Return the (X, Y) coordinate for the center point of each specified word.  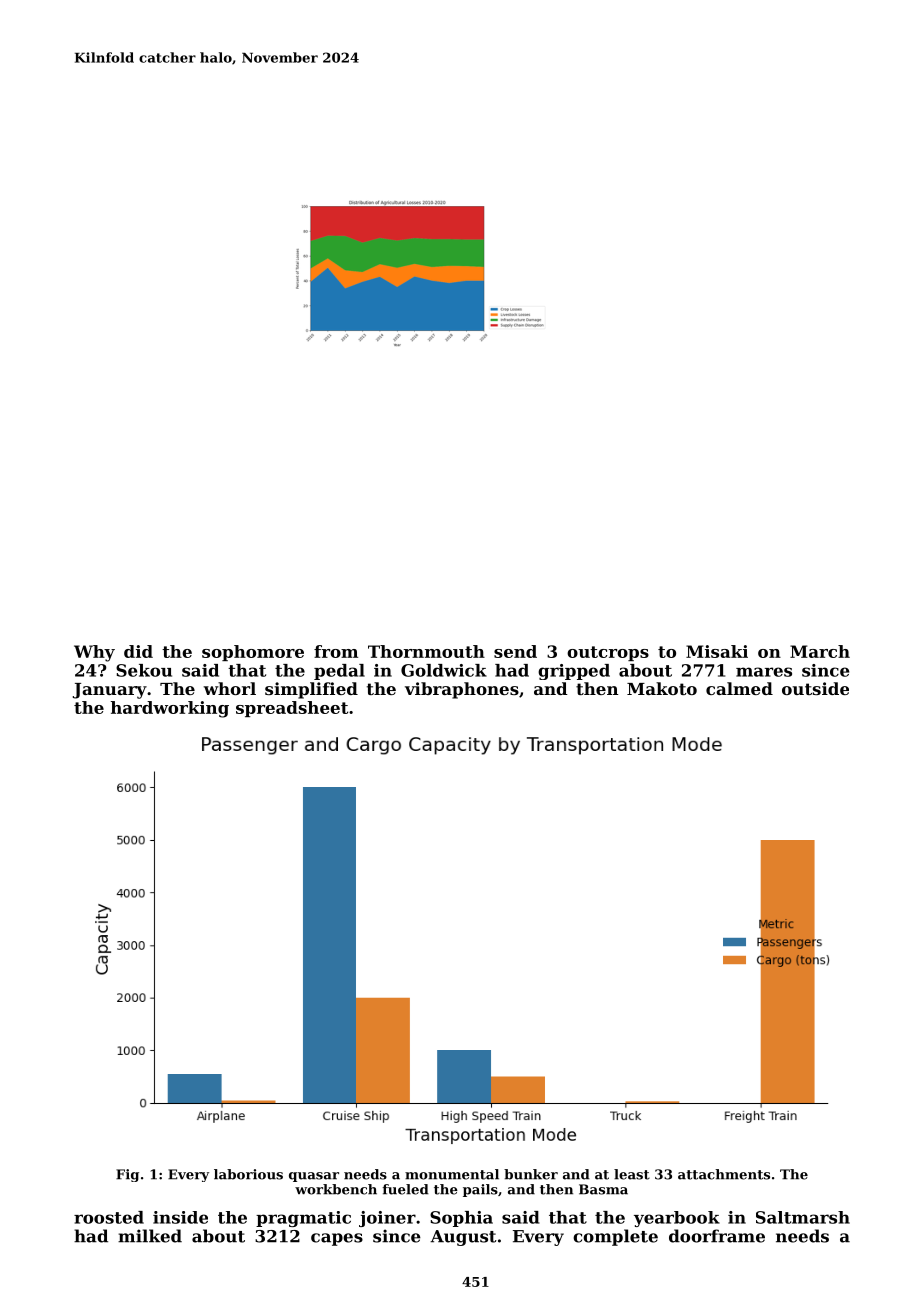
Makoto (662, 688)
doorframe (717, 1236)
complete (615, 1237)
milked (150, 1236)
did (138, 651)
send (515, 651)
